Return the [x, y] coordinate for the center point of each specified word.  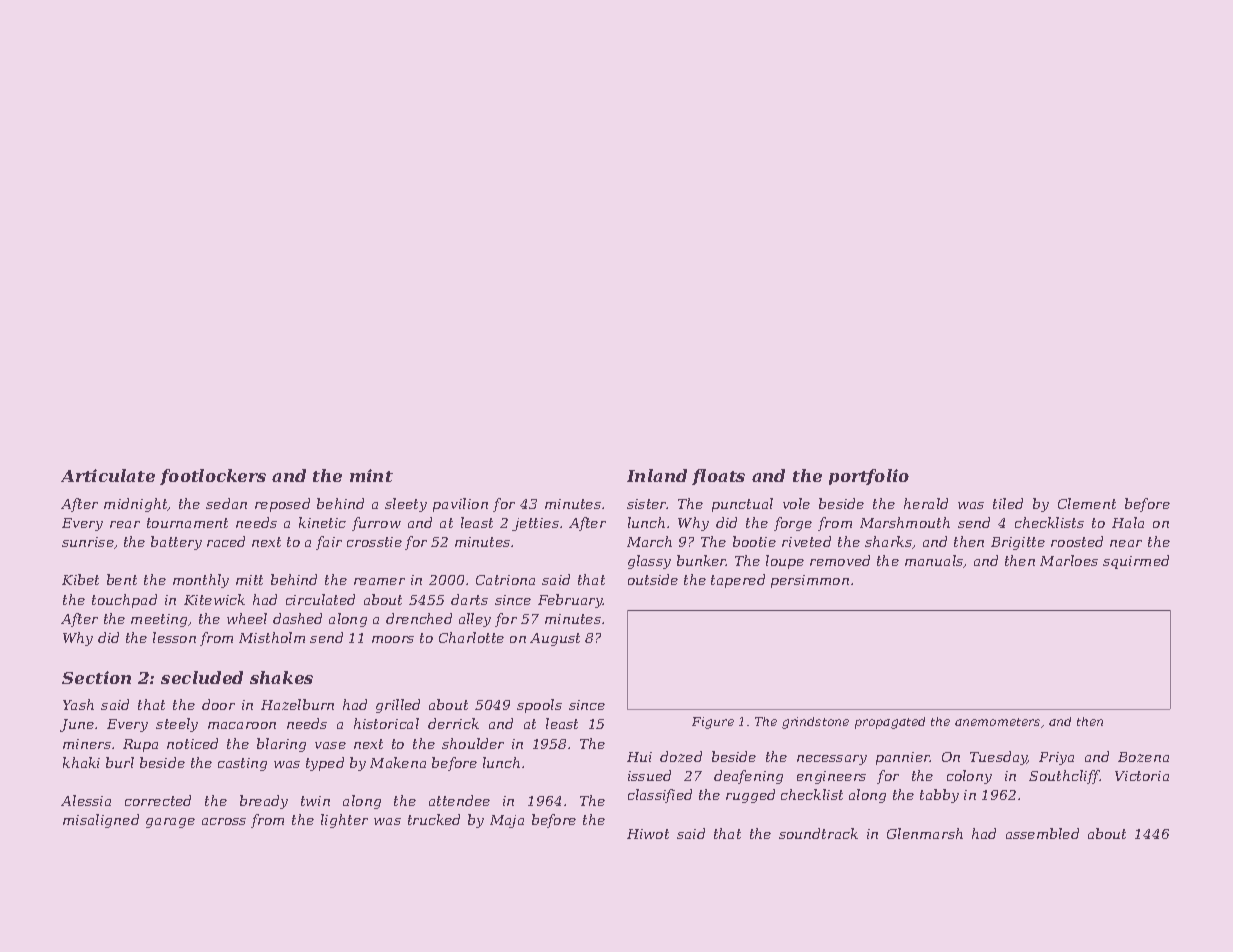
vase [330, 745]
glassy [649, 562]
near [1126, 543]
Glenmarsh [925, 833]
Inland [657, 475]
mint [371, 475]
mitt [249, 580]
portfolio [869, 477]
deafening [748, 777]
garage [170, 823]
